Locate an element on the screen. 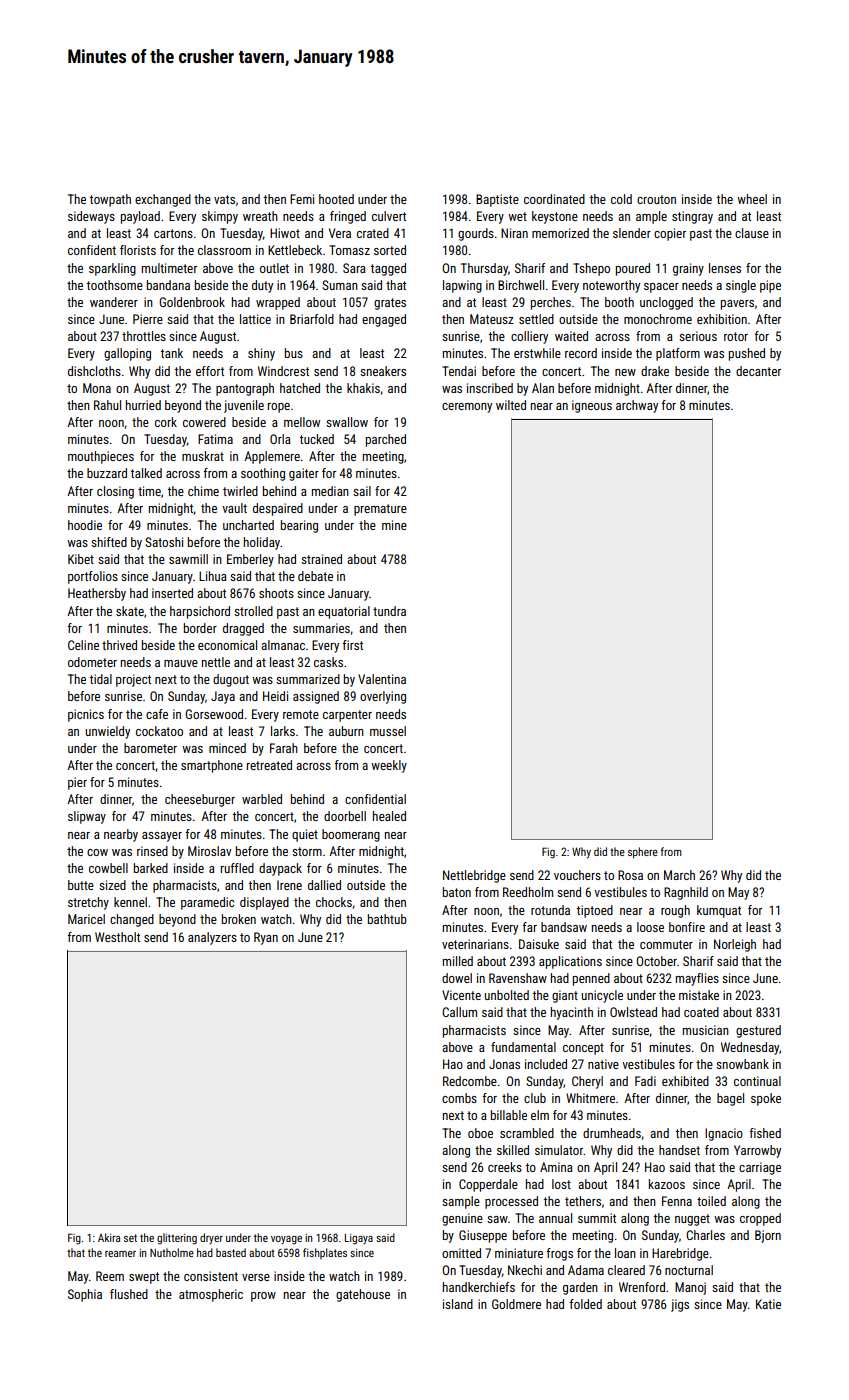  vats is located at coordinates (224, 199).
